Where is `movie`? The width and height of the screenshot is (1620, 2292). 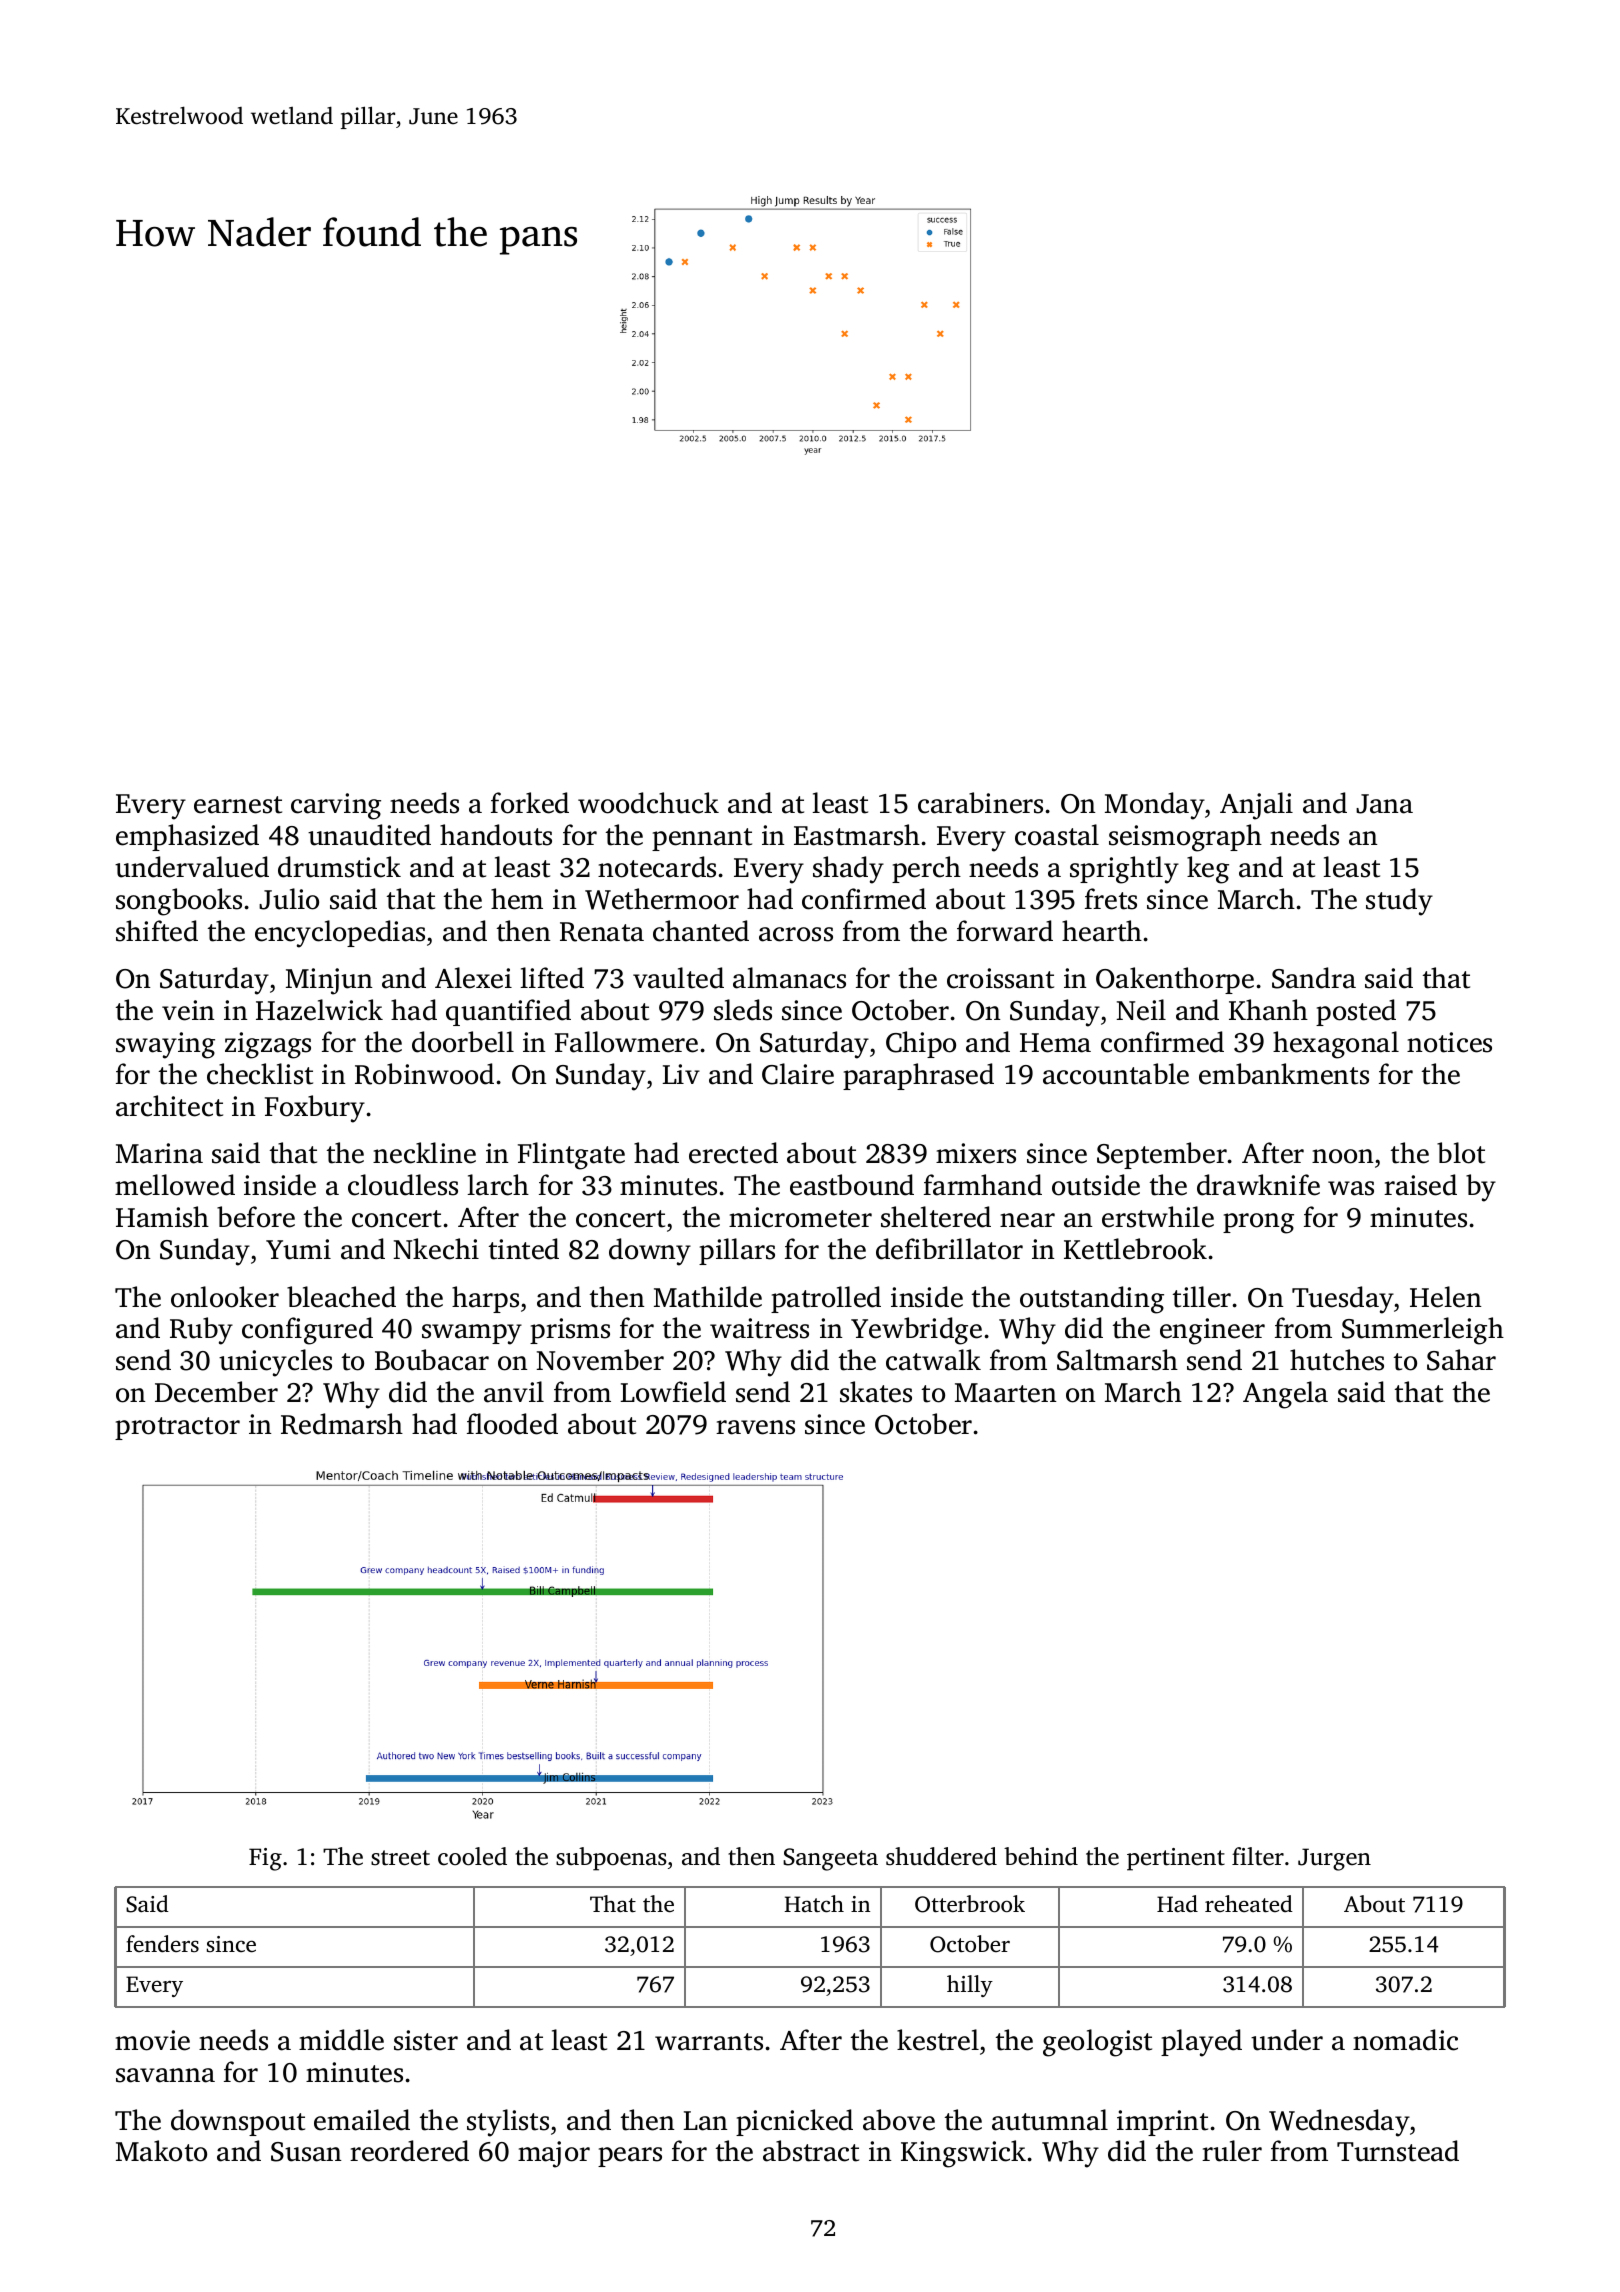
movie is located at coordinates (152, 2040).
